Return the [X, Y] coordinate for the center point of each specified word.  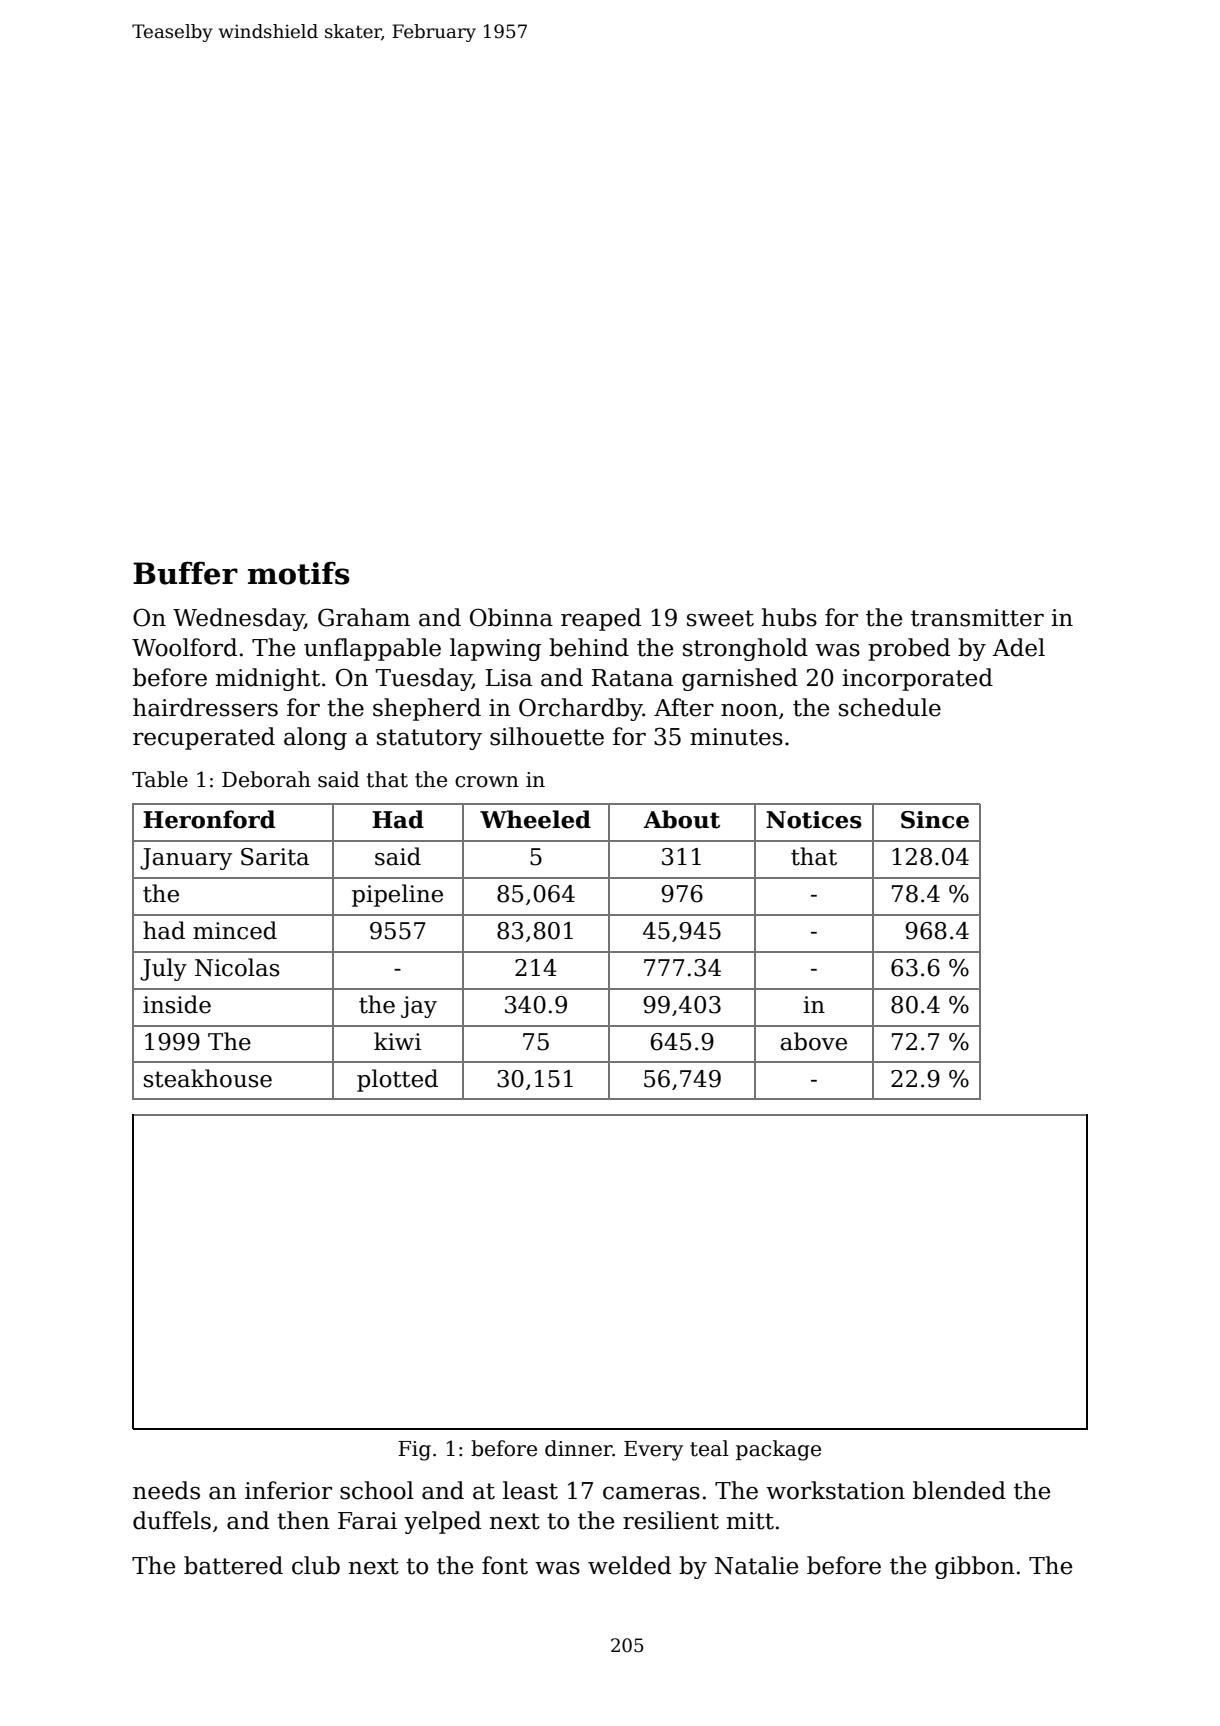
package [778, 1450]
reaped [601, 619]
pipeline [397, 895]
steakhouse [208, 1078]
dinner [579, 1448]
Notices [814, 820]
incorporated [917, 679]
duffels [172, 1520]
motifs [299, 573]
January [186, 859]
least [530, 1490]
